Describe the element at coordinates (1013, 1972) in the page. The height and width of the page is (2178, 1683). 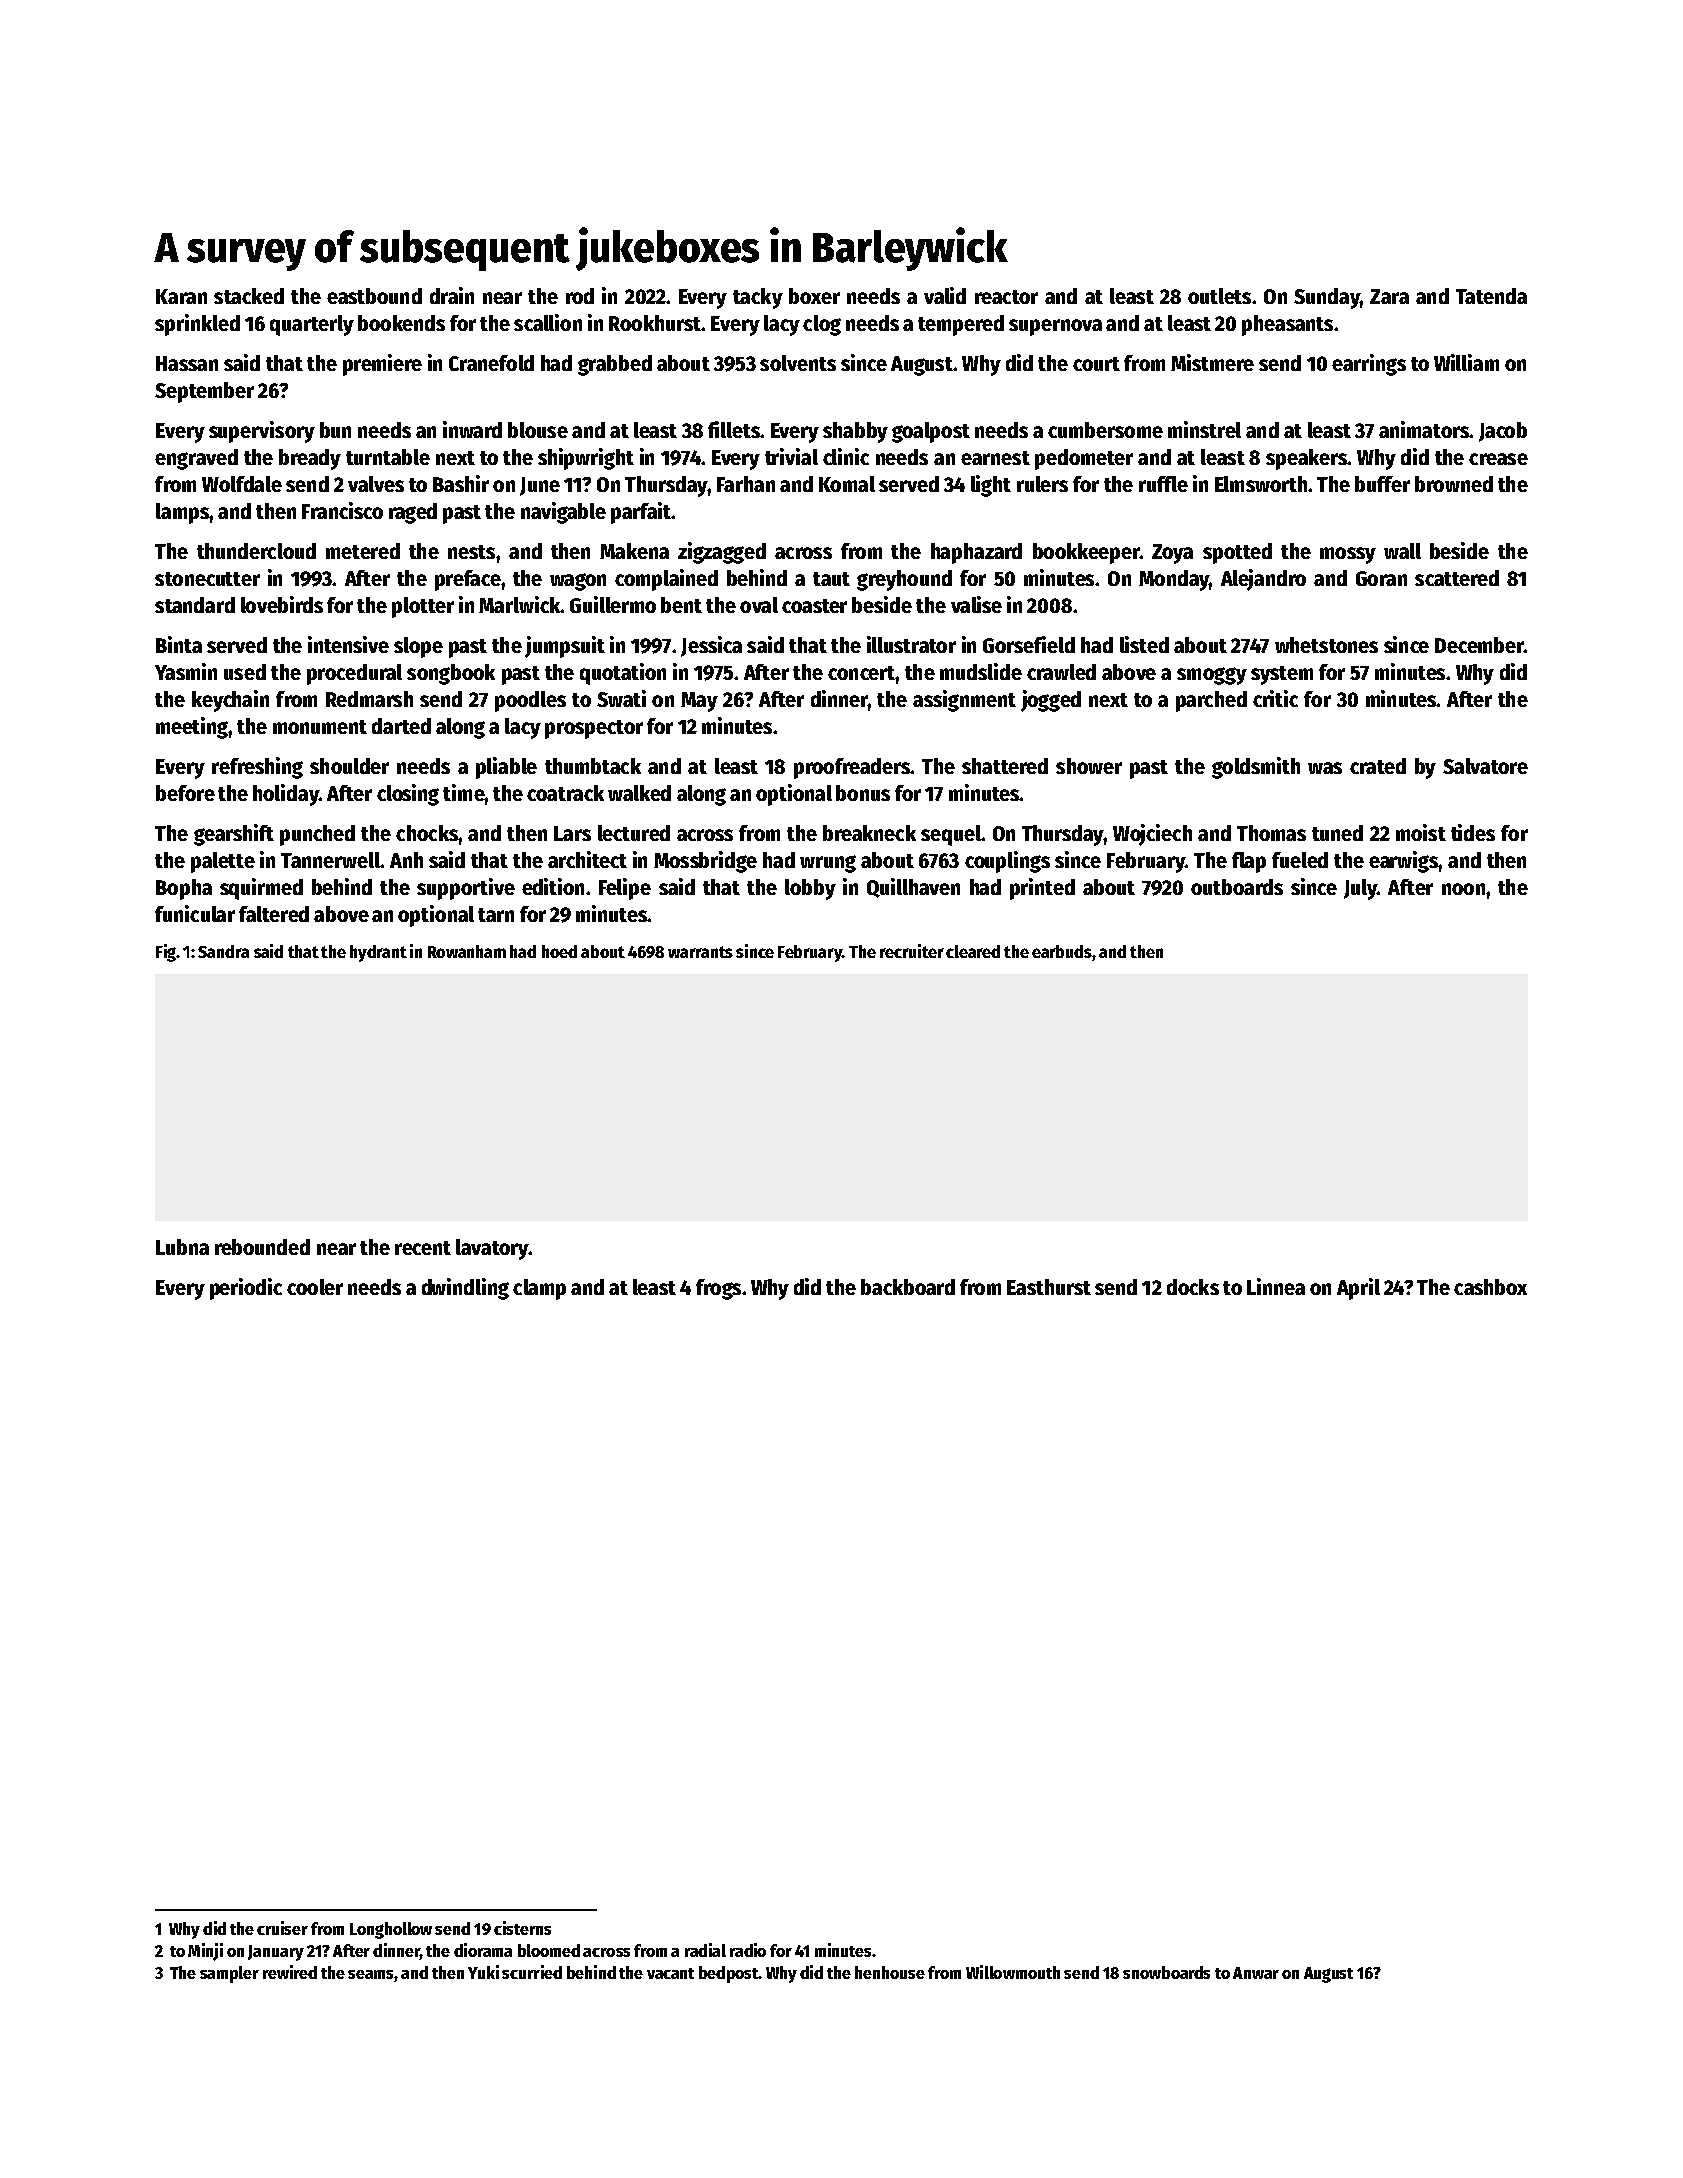
I see `Willowmouth` at that location.
